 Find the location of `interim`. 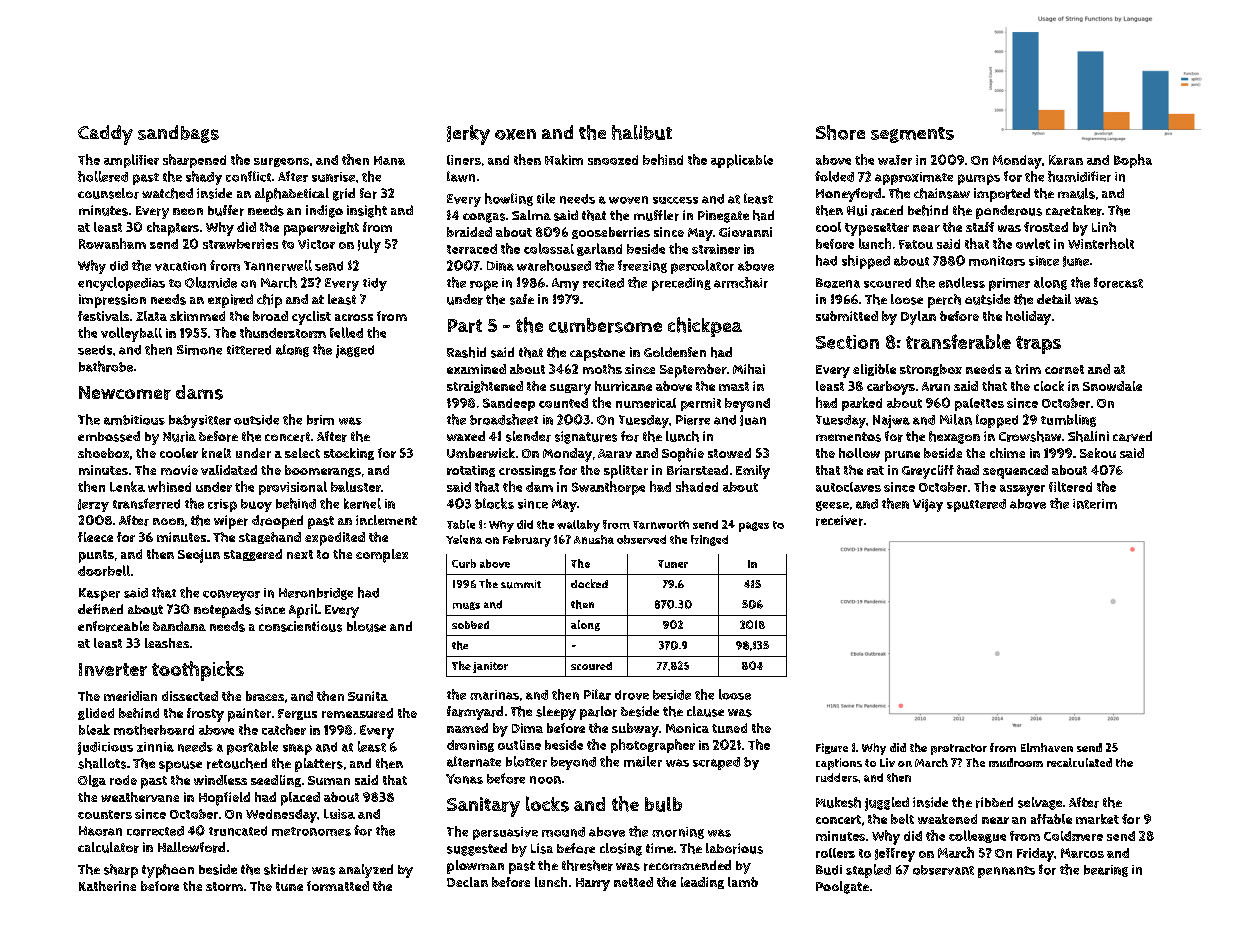

interim is located at coordinates (1095, 504).
